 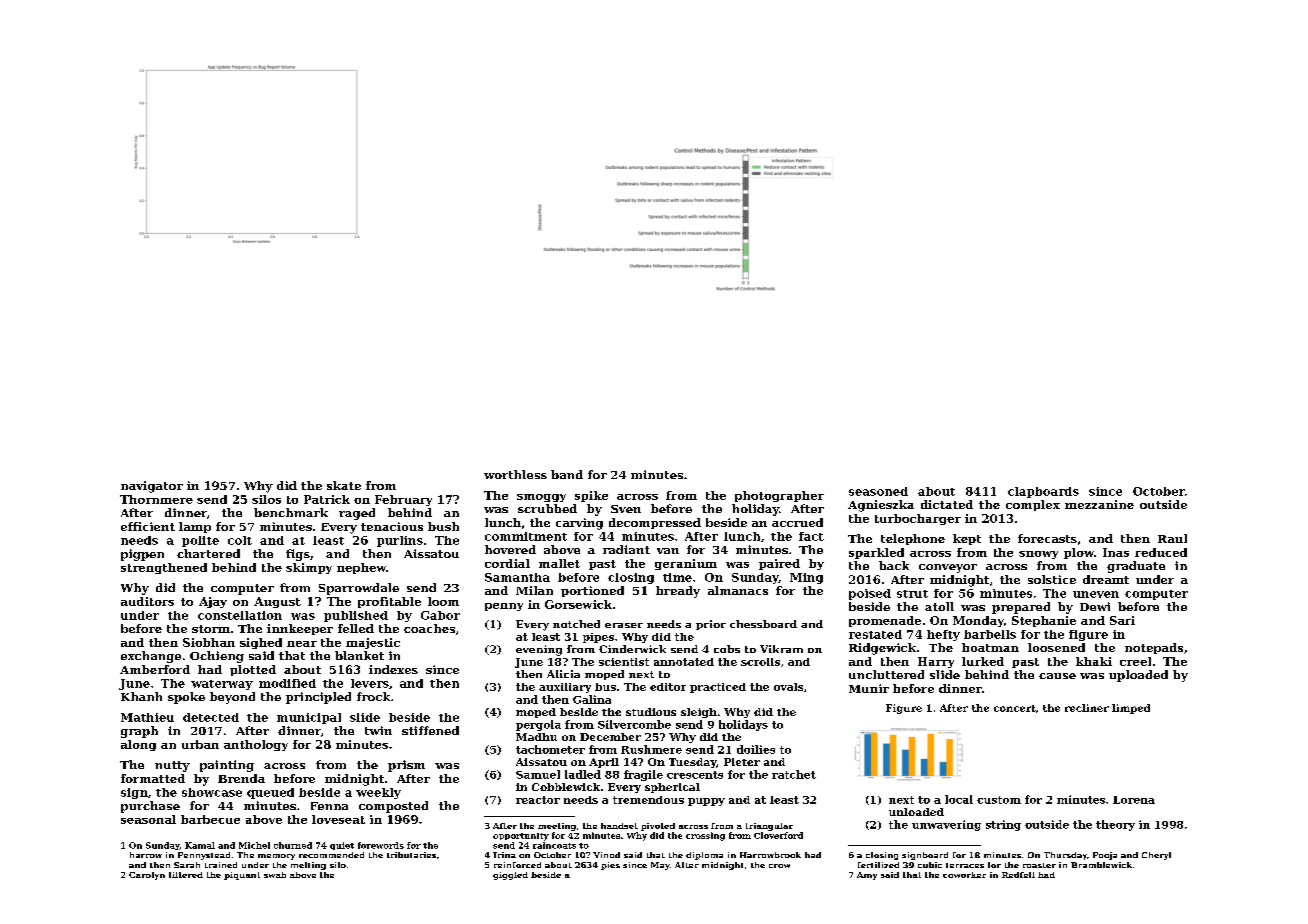 What do you see at coordinates (1021, 608) in the screenshot?
I see `prepared` at bounding box center [1021, 608].
